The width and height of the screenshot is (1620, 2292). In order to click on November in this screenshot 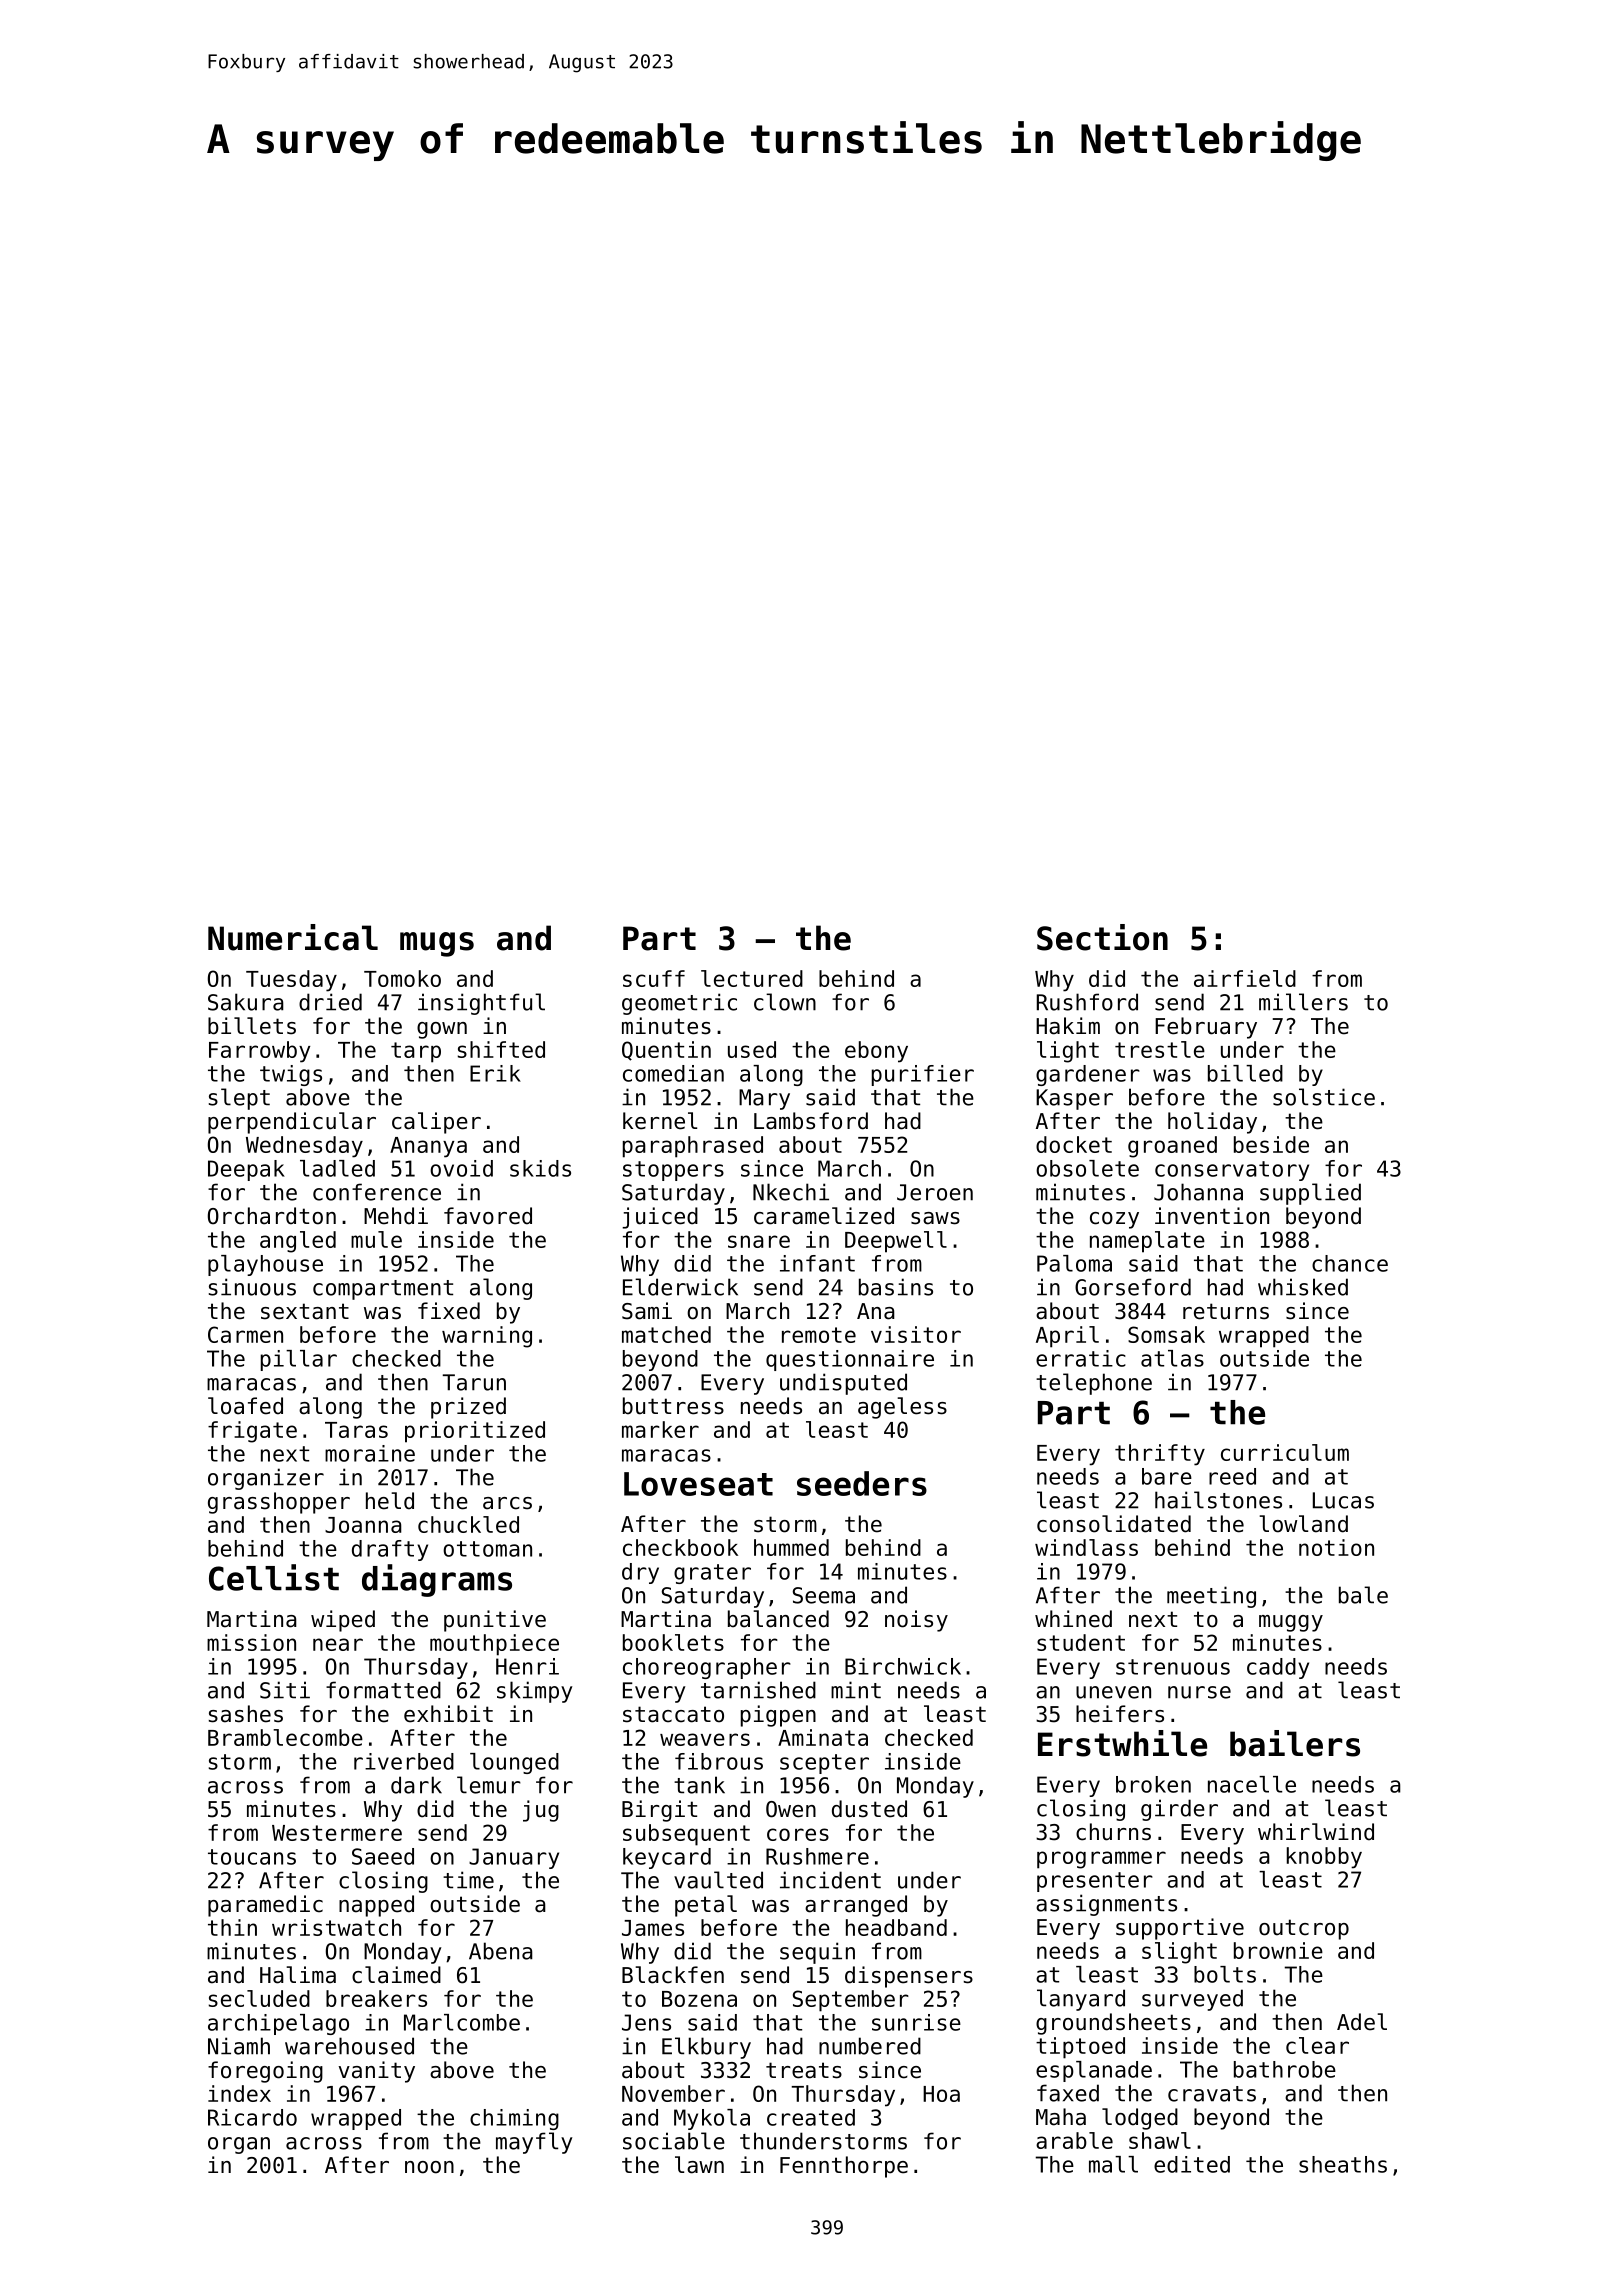, I will do `click(673, 2093)`.
